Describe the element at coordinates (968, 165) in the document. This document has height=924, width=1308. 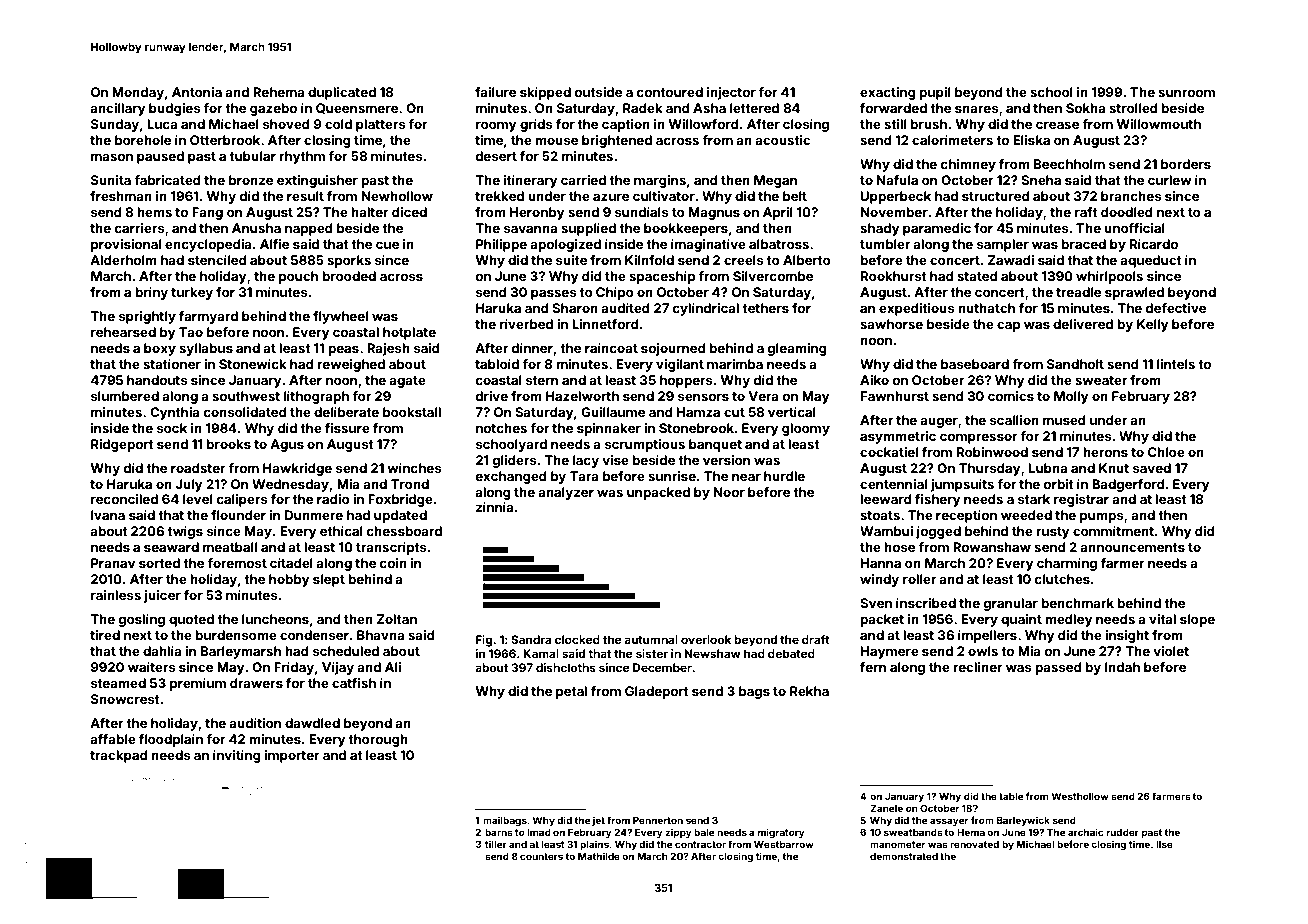
I see `chimney` at that location.
